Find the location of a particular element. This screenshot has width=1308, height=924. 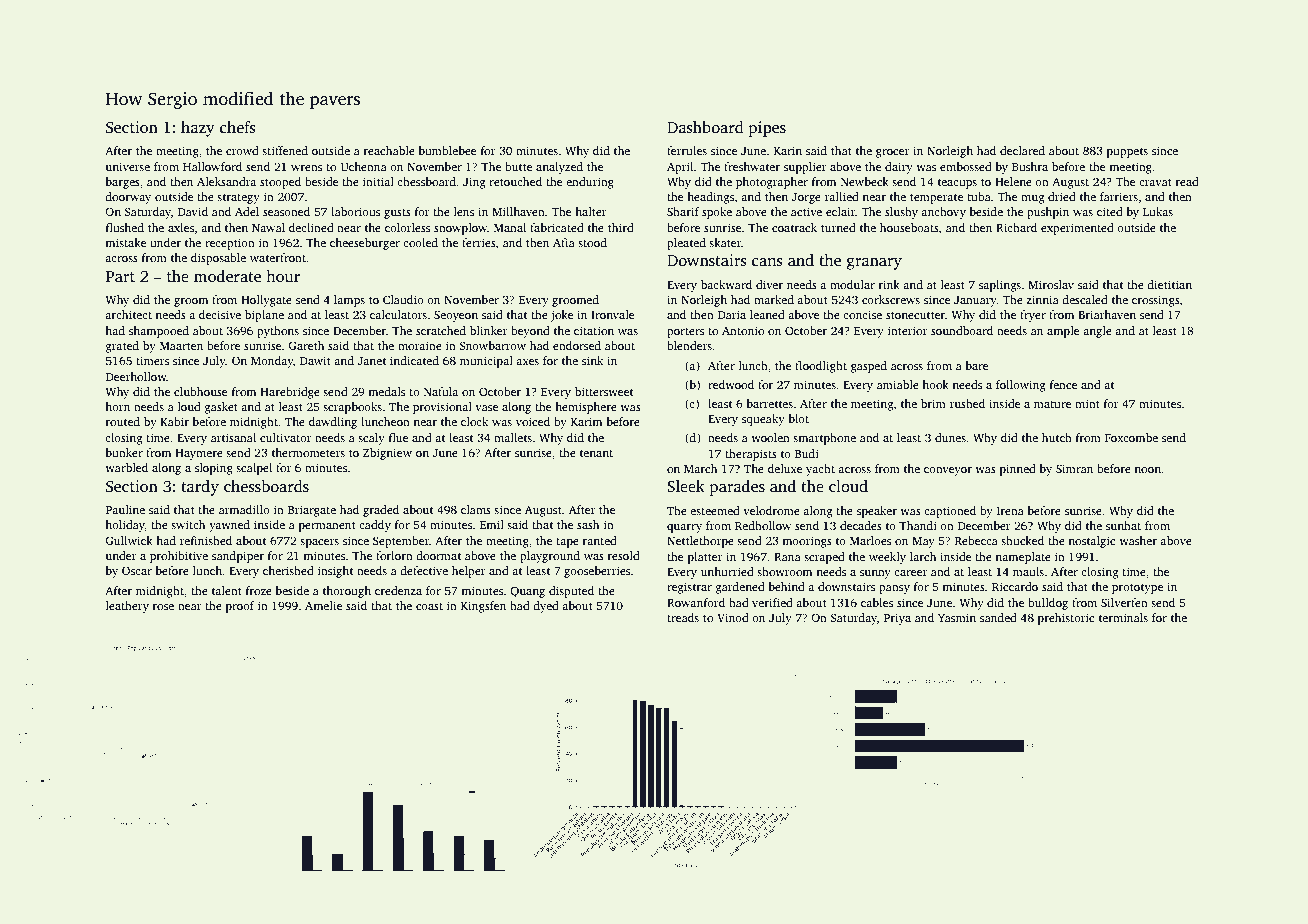

unhurried is located at coordinates (727, 571).
